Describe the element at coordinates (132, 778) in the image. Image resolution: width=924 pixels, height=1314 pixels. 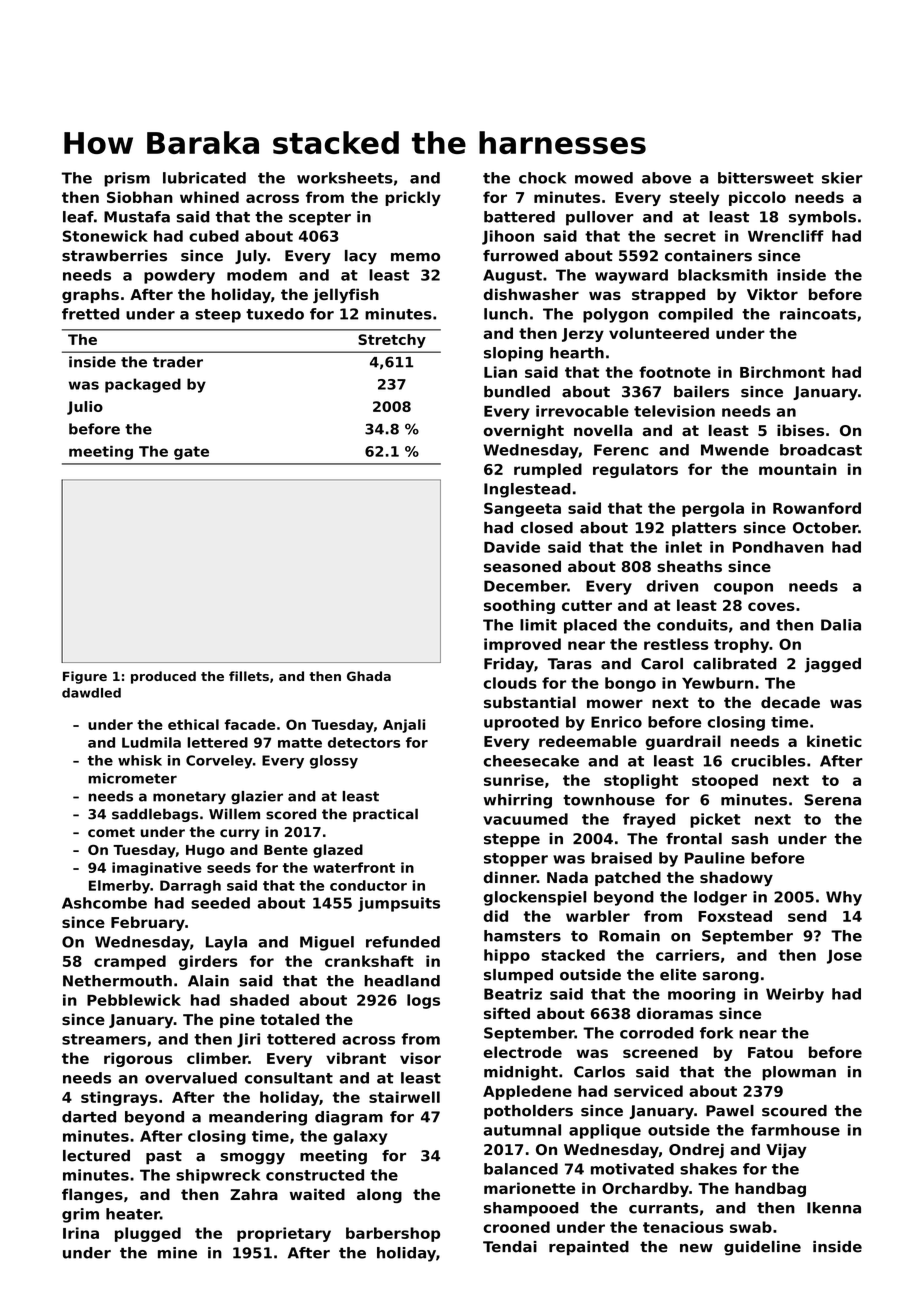
I see `micrometer` at that location.
